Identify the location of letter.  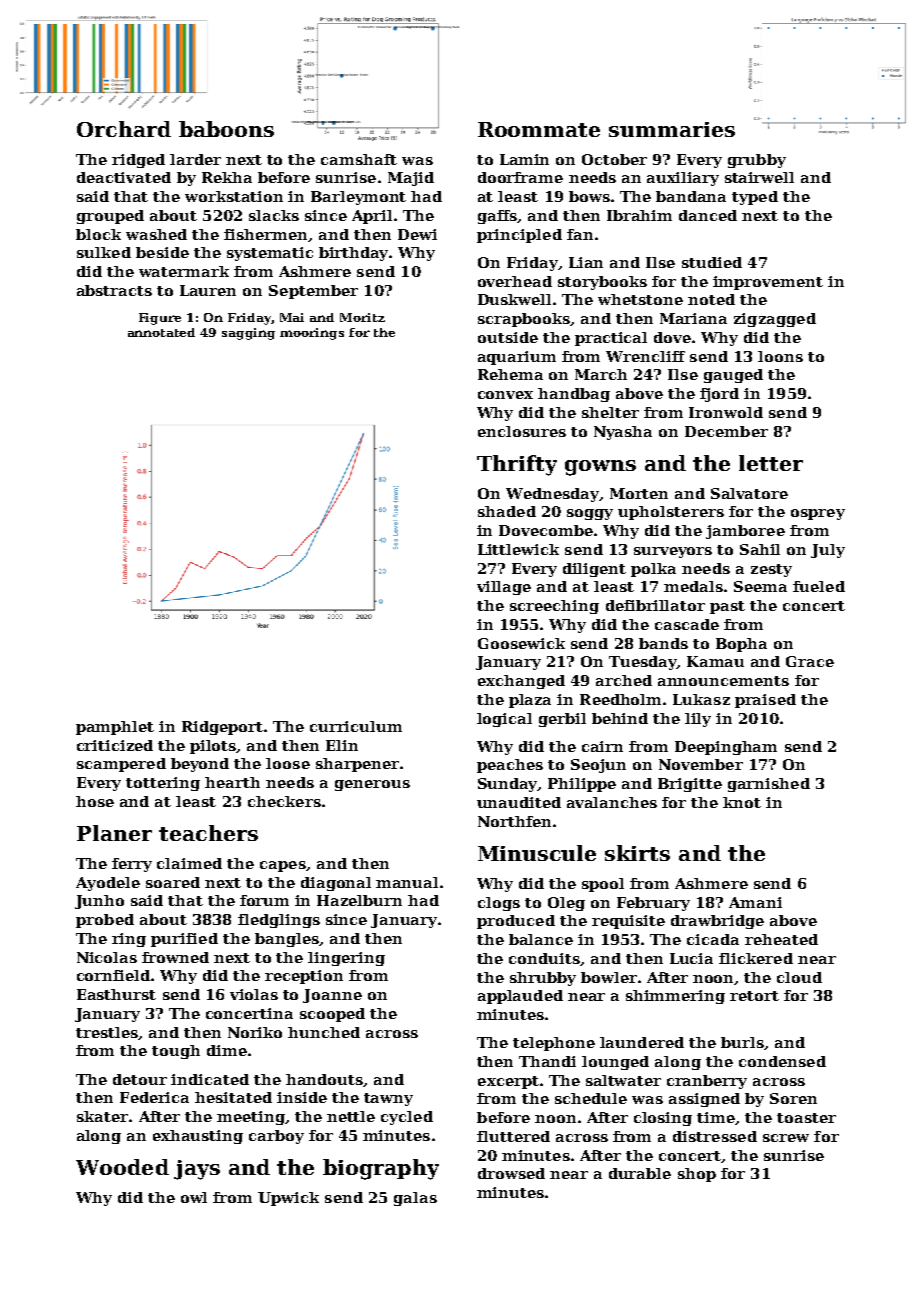
(771, 463).
